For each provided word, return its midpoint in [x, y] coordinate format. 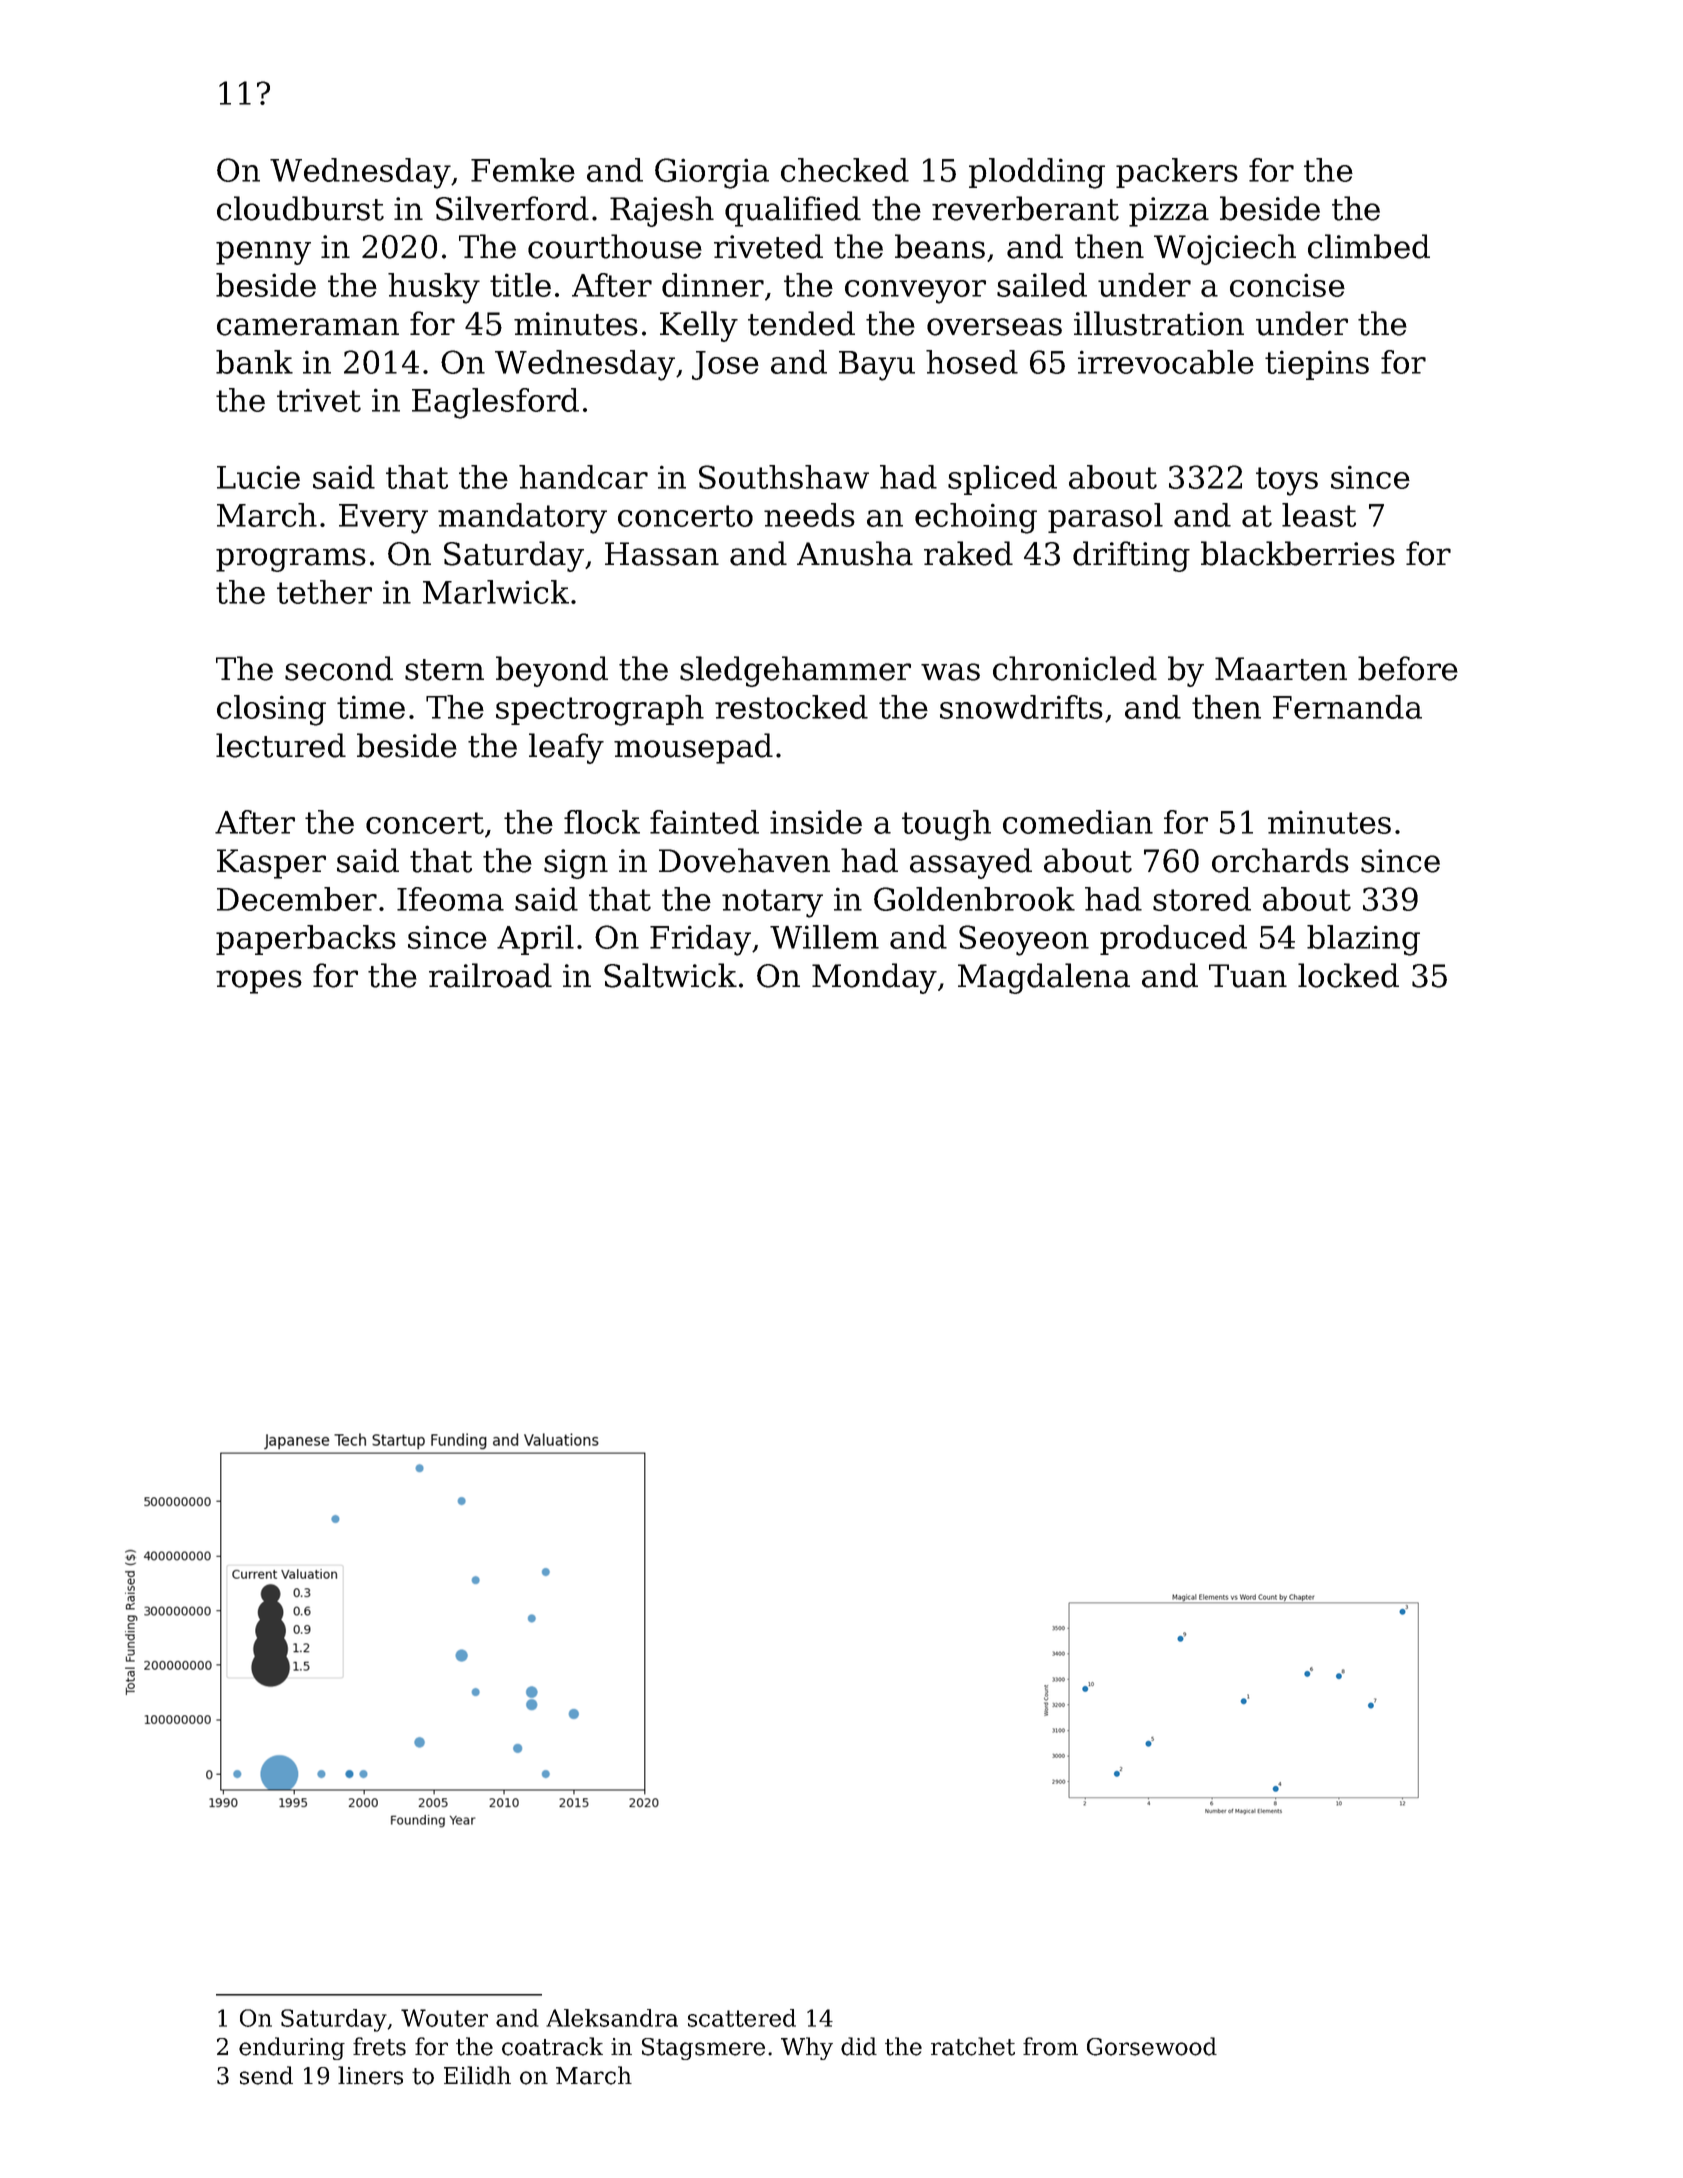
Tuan [1248, 976]
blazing [1363, 940]
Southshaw [784, 477]
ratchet [973, 2046]
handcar [583, 477]
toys [1287, 481]
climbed [1369, 246]
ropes [259, 982]
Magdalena [1044, 978]
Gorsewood [1152, 2046]
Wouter [444, 2018]
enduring [292, 2048]
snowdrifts [1021, 707]
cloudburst [300, 208]
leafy [566, 748]
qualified [793, 211]
